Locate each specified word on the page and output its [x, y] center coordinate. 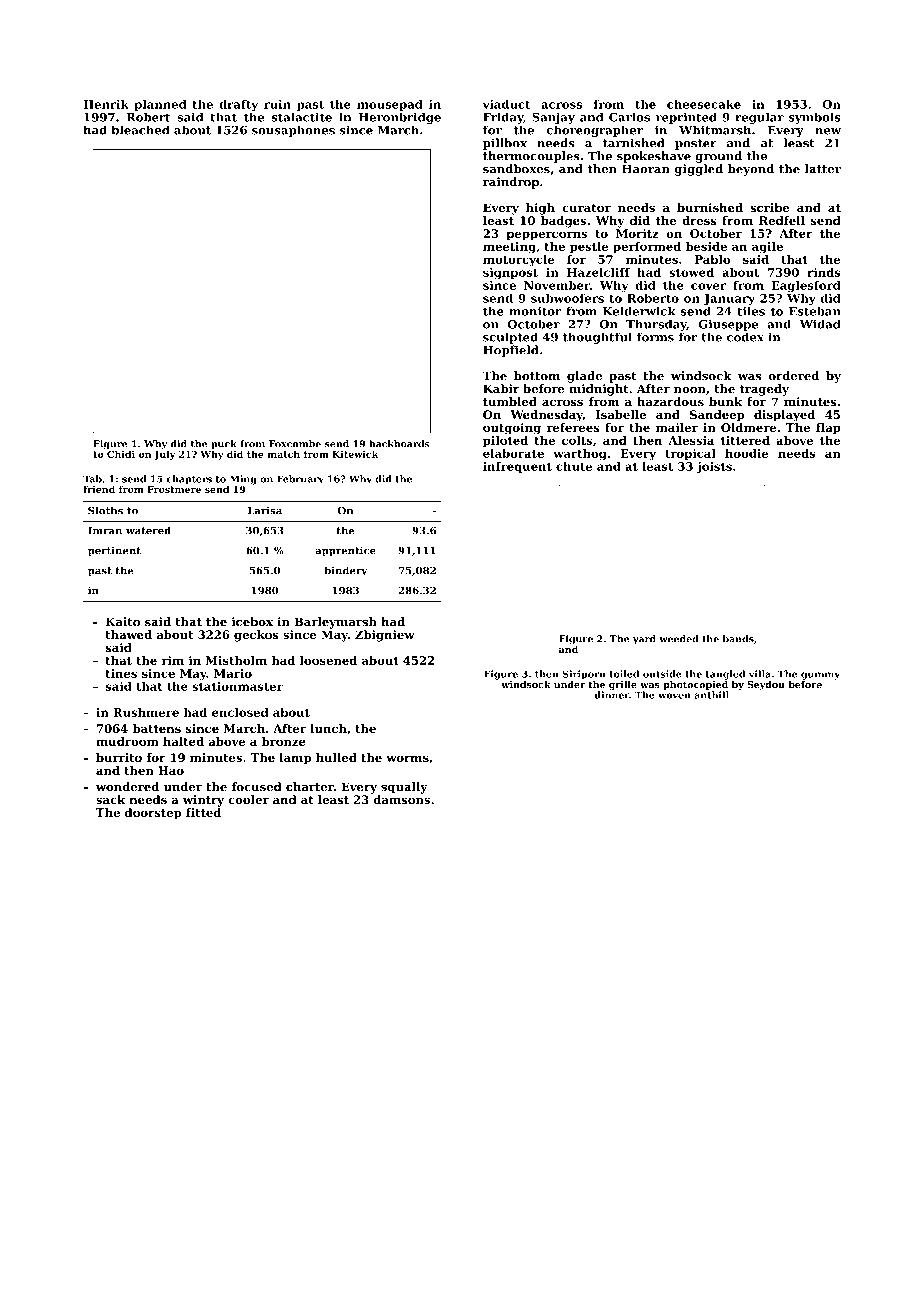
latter [823, 169]
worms [407, 758]
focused [257, 786]
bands [738, 639]
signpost [510, 274]
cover [708, 286]
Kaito [123, 621]
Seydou [766, 685]
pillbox [505, 144]
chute [574, 466]
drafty [238, 105]
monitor [535, 311]
